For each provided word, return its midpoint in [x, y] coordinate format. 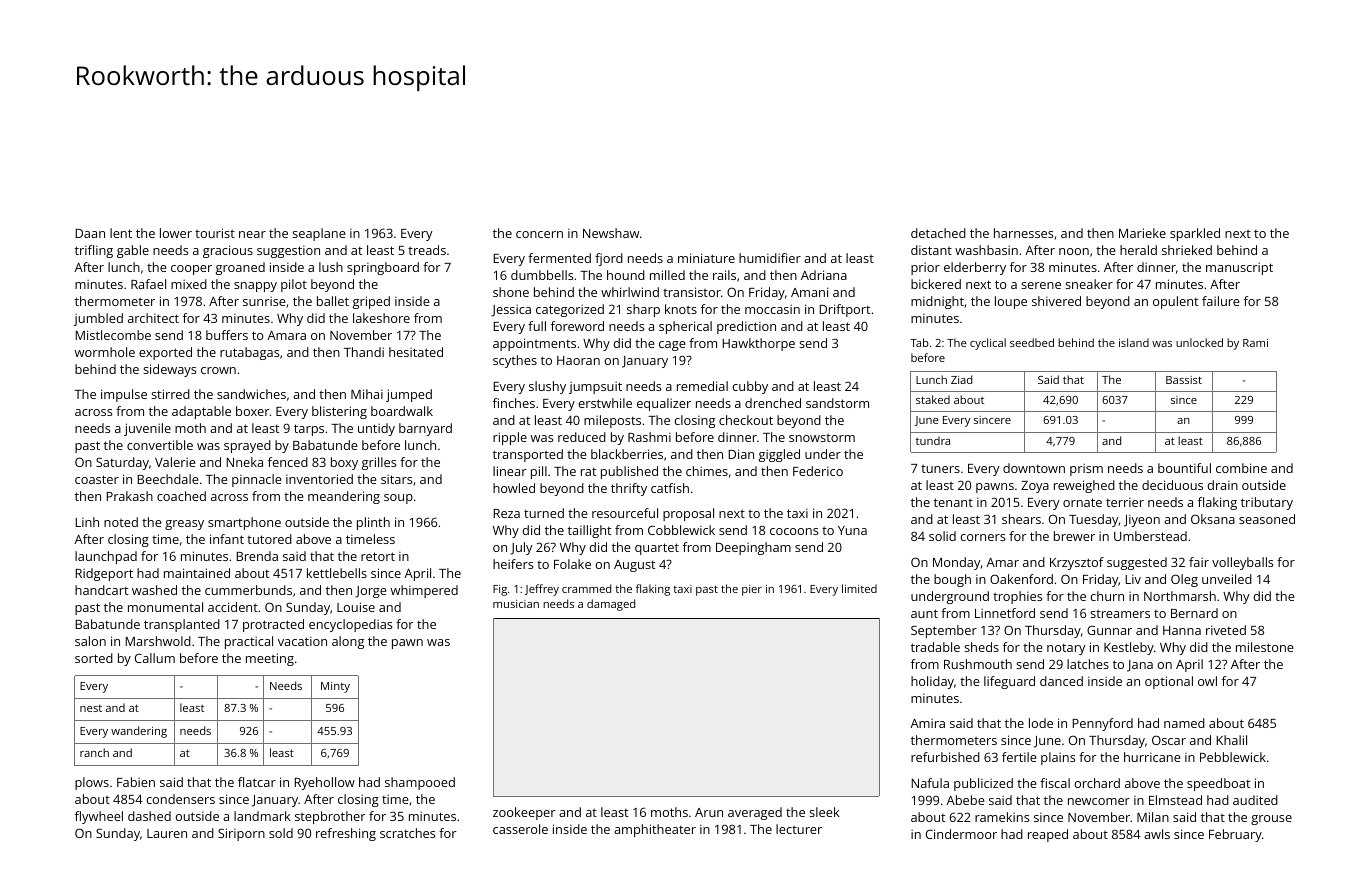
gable [133, 251]
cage [672, 346]
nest [91, 708]
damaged [611, 605]
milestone [1264, 647]
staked [933, 399]
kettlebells [337, 573]
